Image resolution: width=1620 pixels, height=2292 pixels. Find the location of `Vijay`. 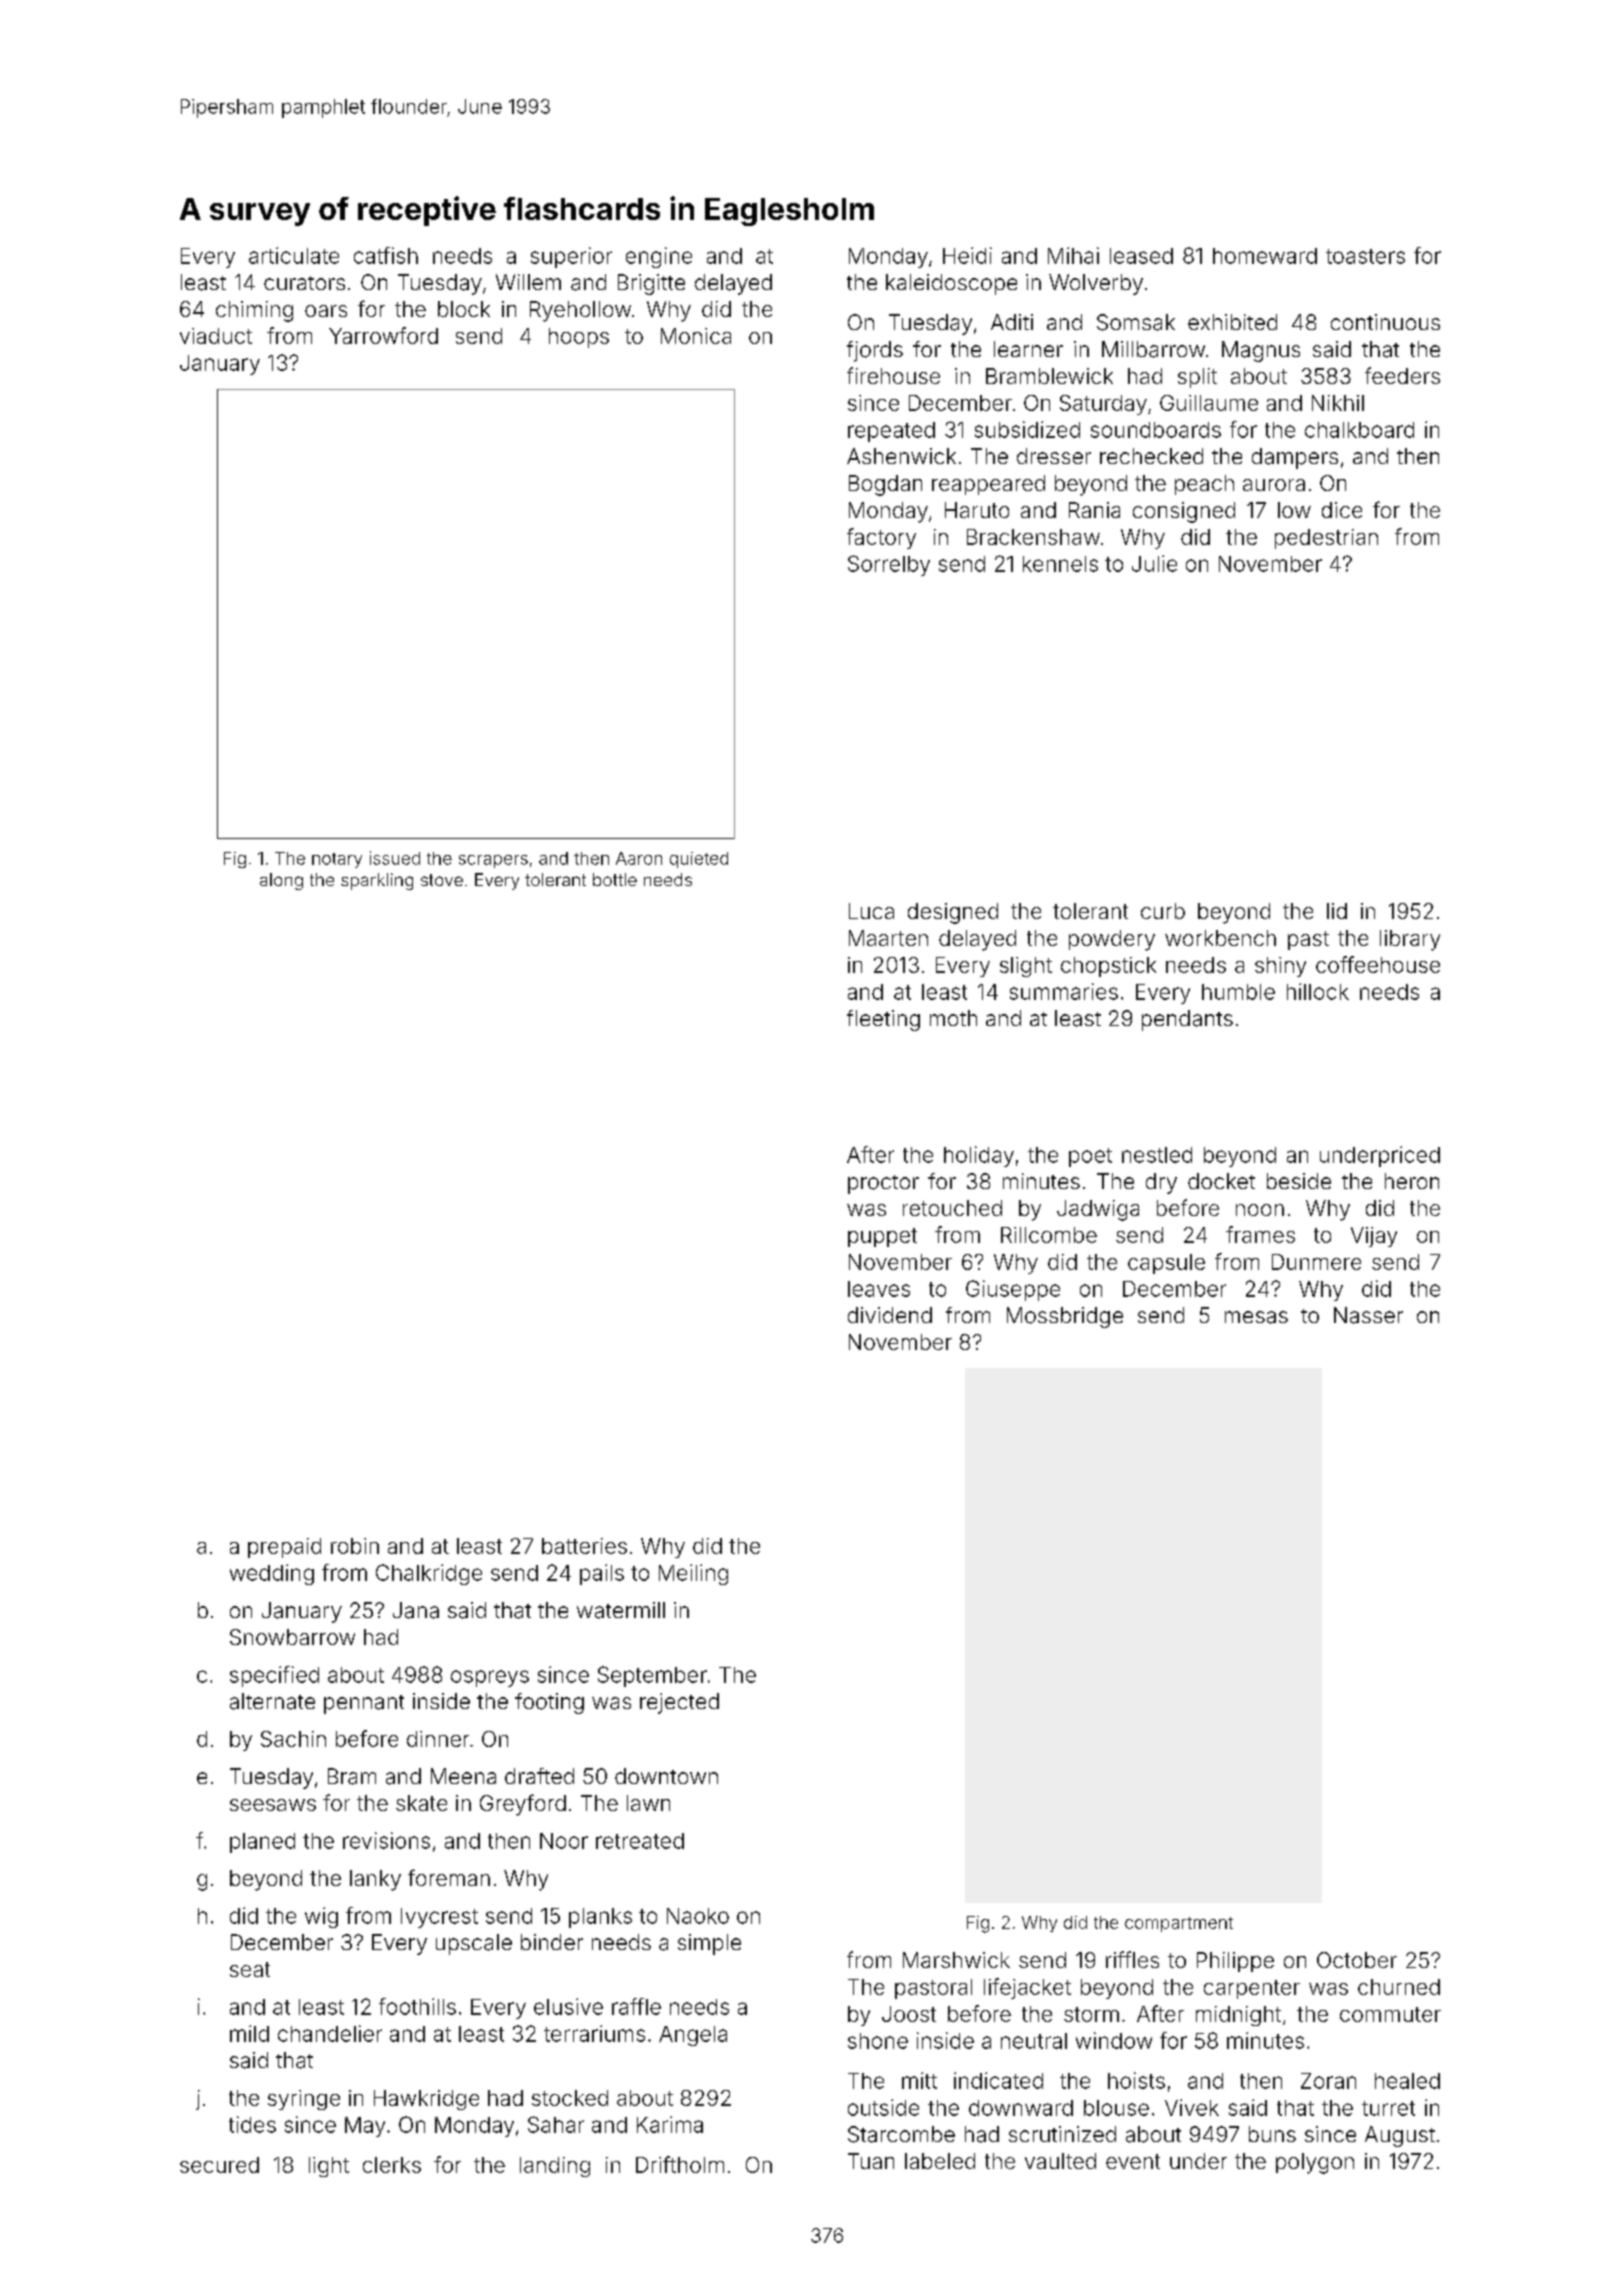

Vijay is located at coordinates (1374, 1237).
